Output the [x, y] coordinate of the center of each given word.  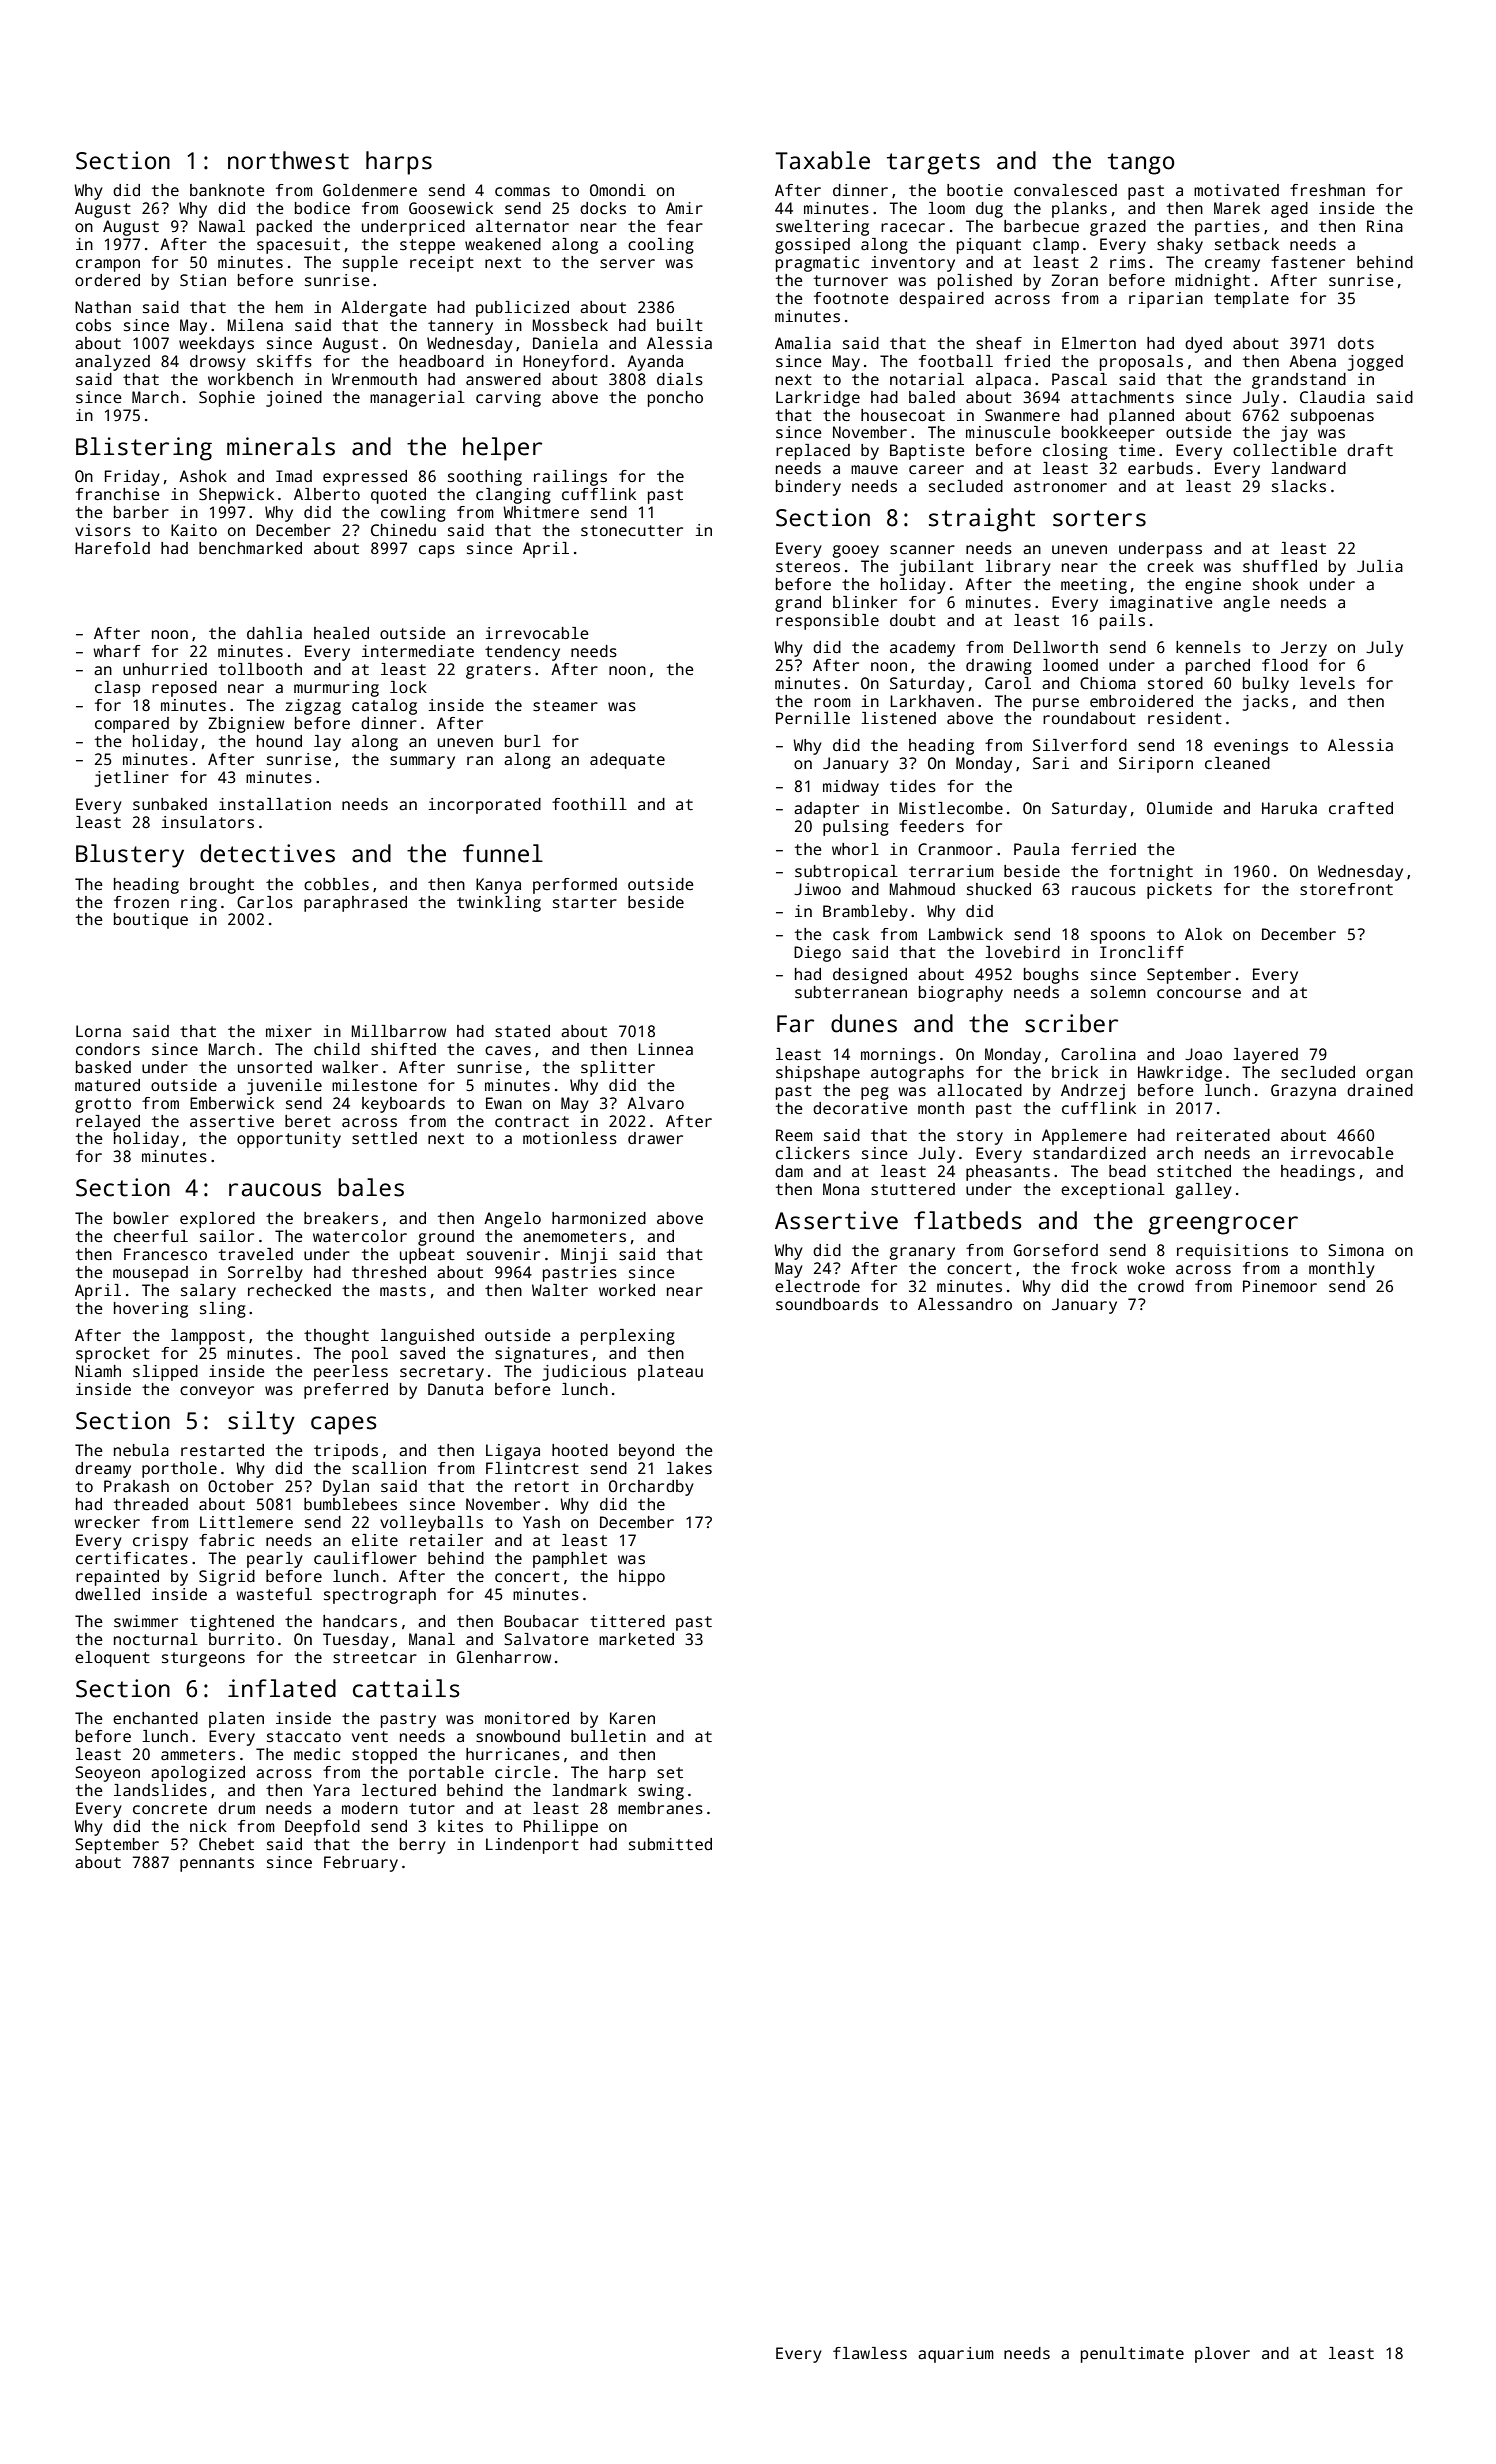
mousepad [150, 1274]
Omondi [618, 190]
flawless [870, 2353]
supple [370, 264]
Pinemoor [1280, 1286]
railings [570, 478]
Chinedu [403, 530]
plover [1222, 2355]
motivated [1236, 190]
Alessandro [965, 1304]
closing [1075, 452]
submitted [670, 1844]
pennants [217, 1864]
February [361, 1864]
